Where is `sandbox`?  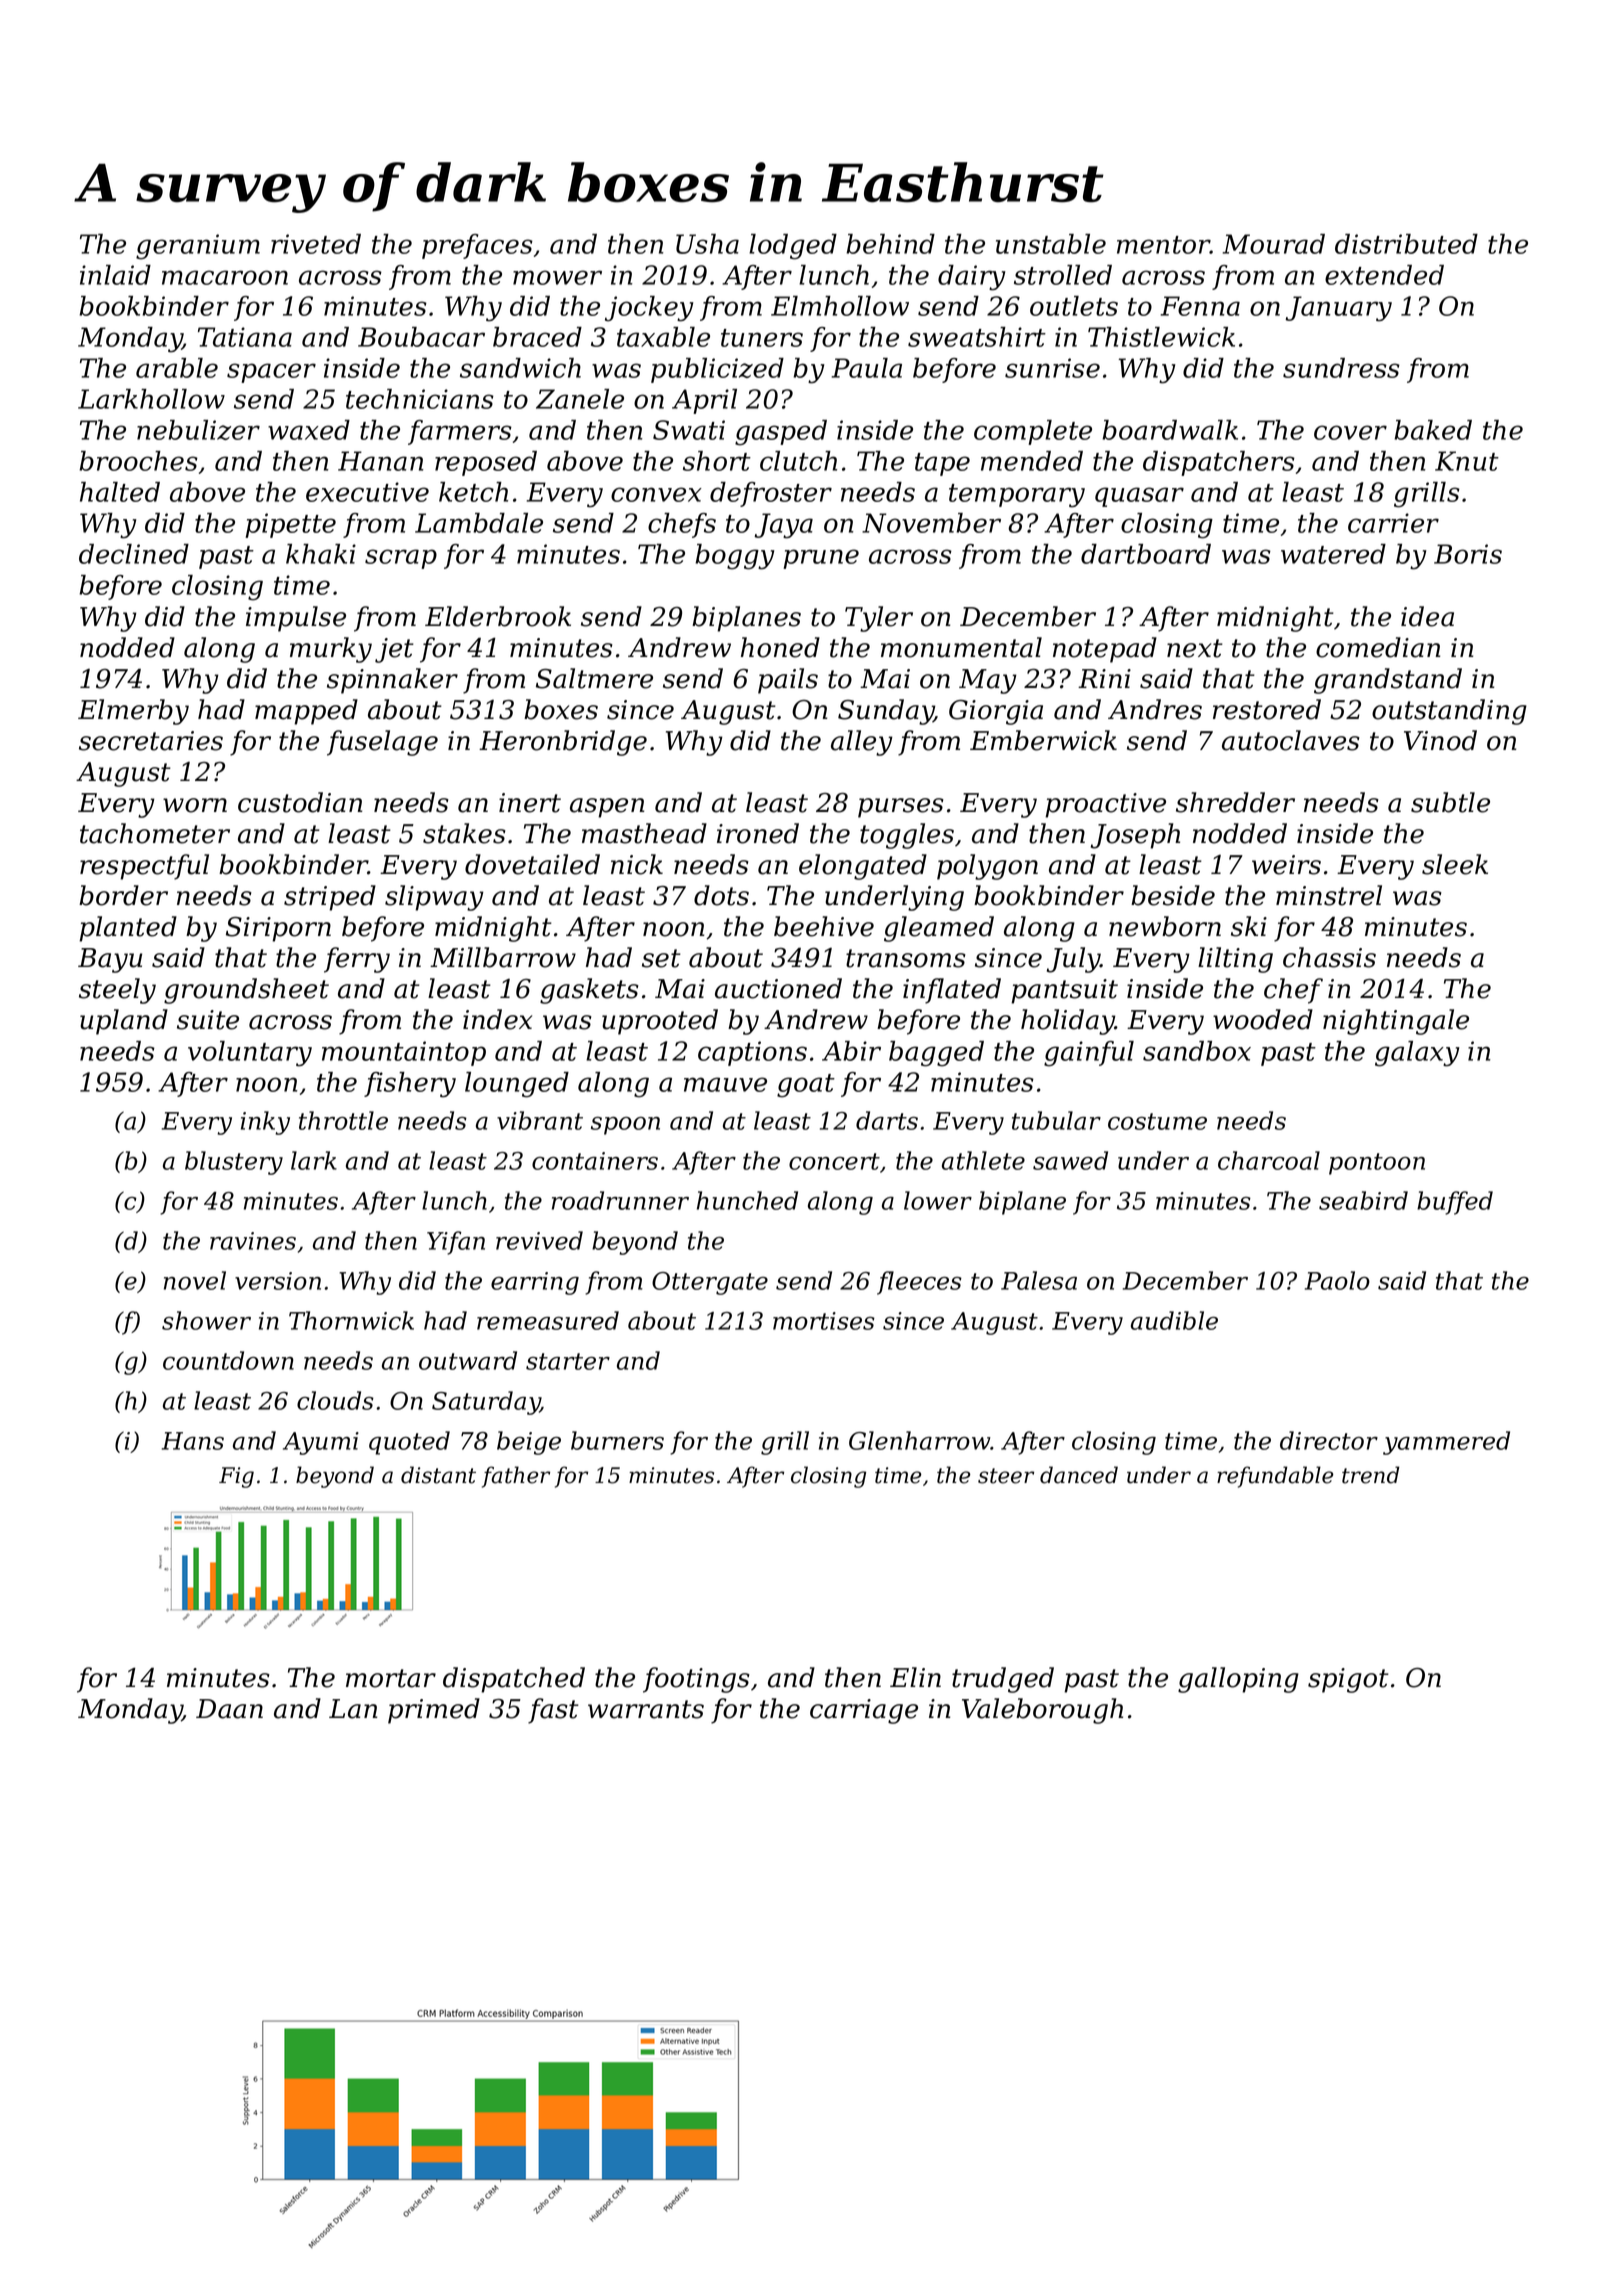
sandbox is located at coordinates (1197, 1051).
